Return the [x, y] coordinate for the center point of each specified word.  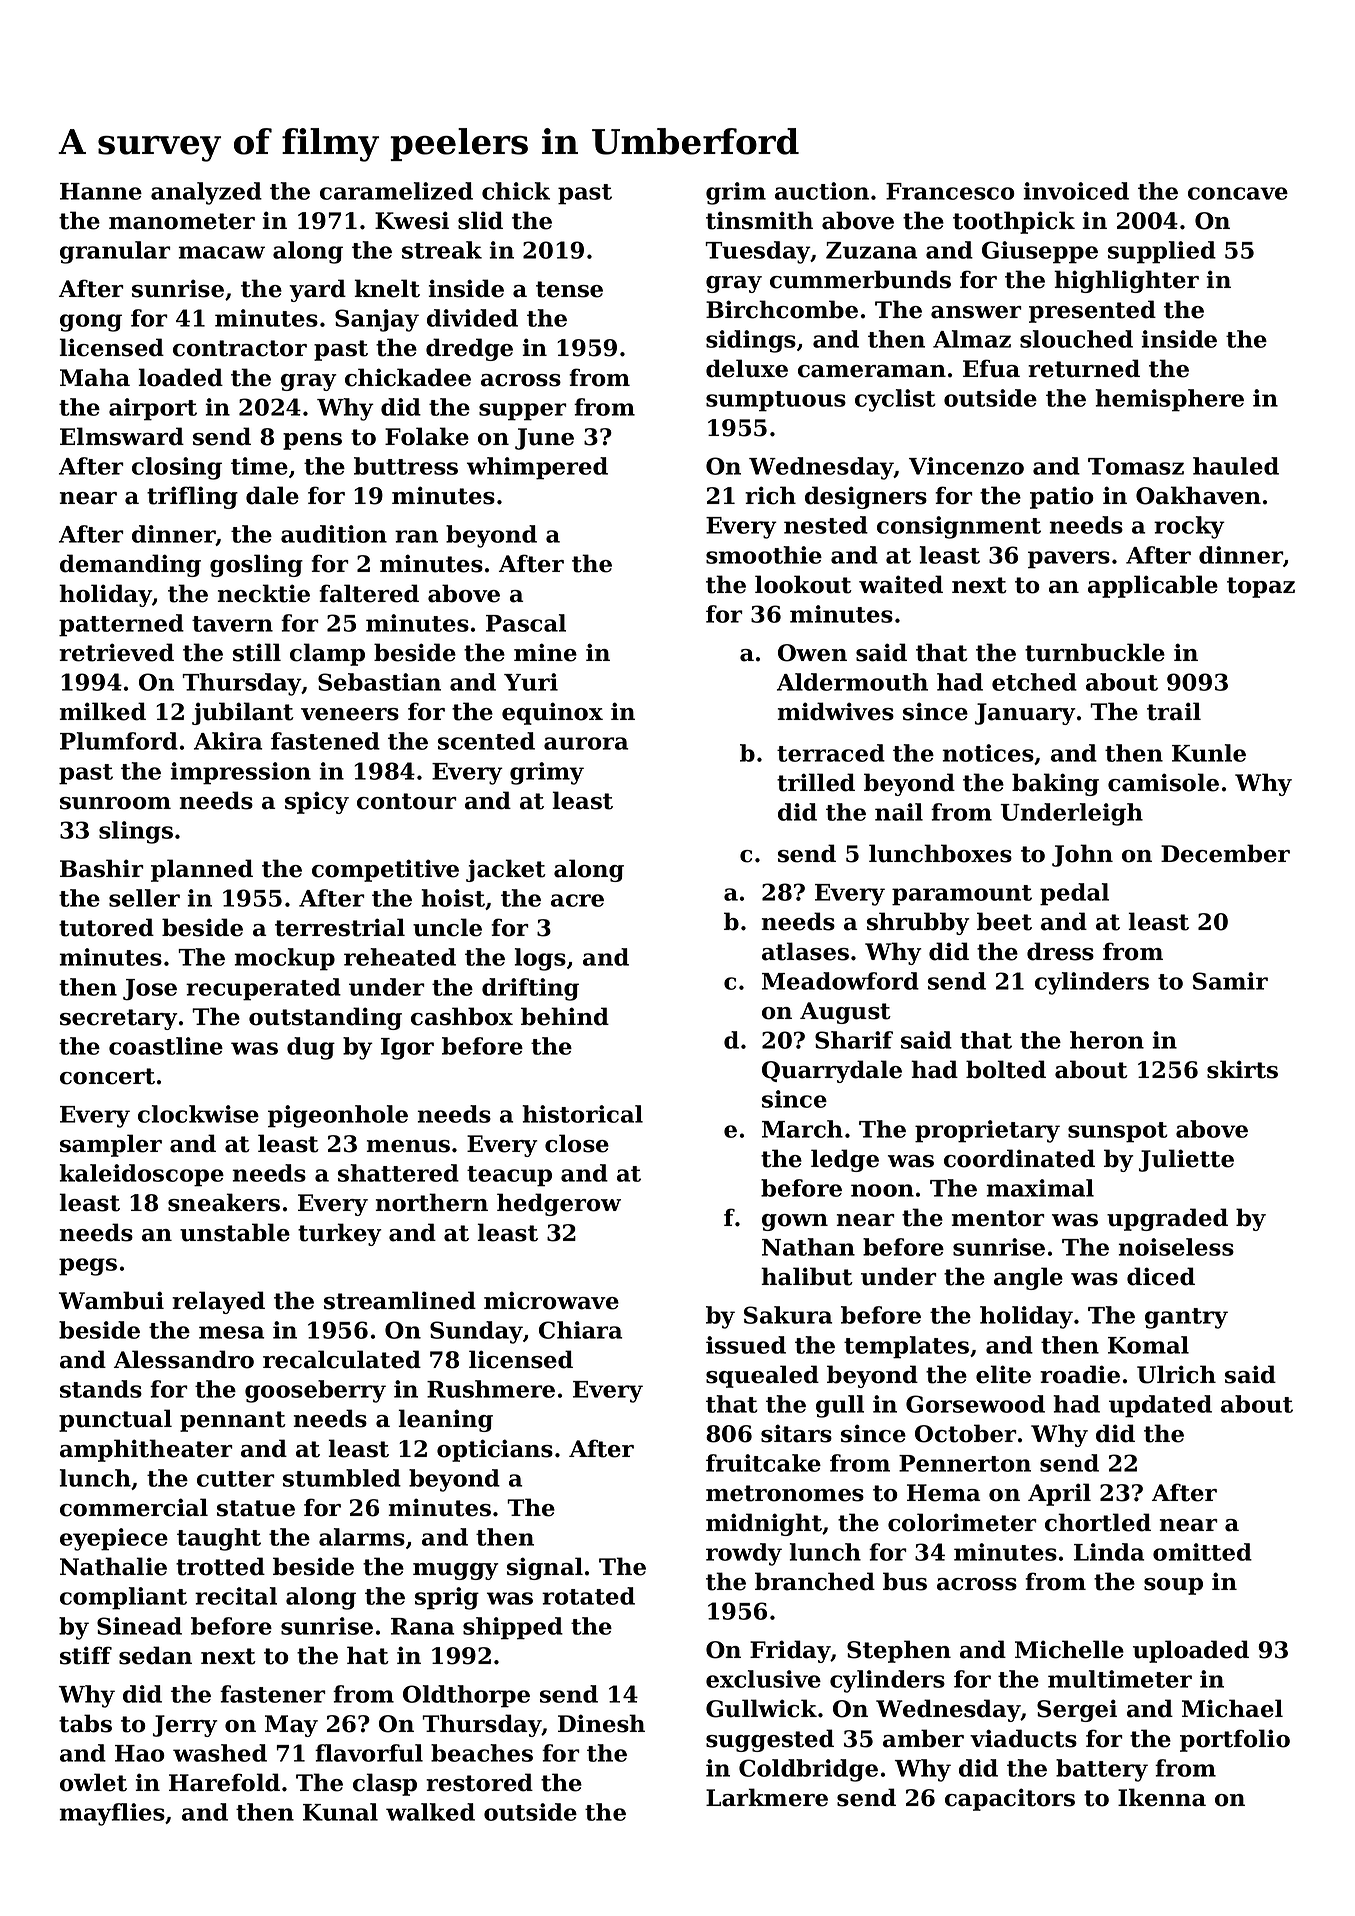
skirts [1242, 1069]
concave [1238, 193]
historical [582, 1114]
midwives [836, 711]
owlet [93, 1782]
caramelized [396, 191]
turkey [340, 1234]
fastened [325, 741]
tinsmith [759, 220]
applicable [1153, 586]
